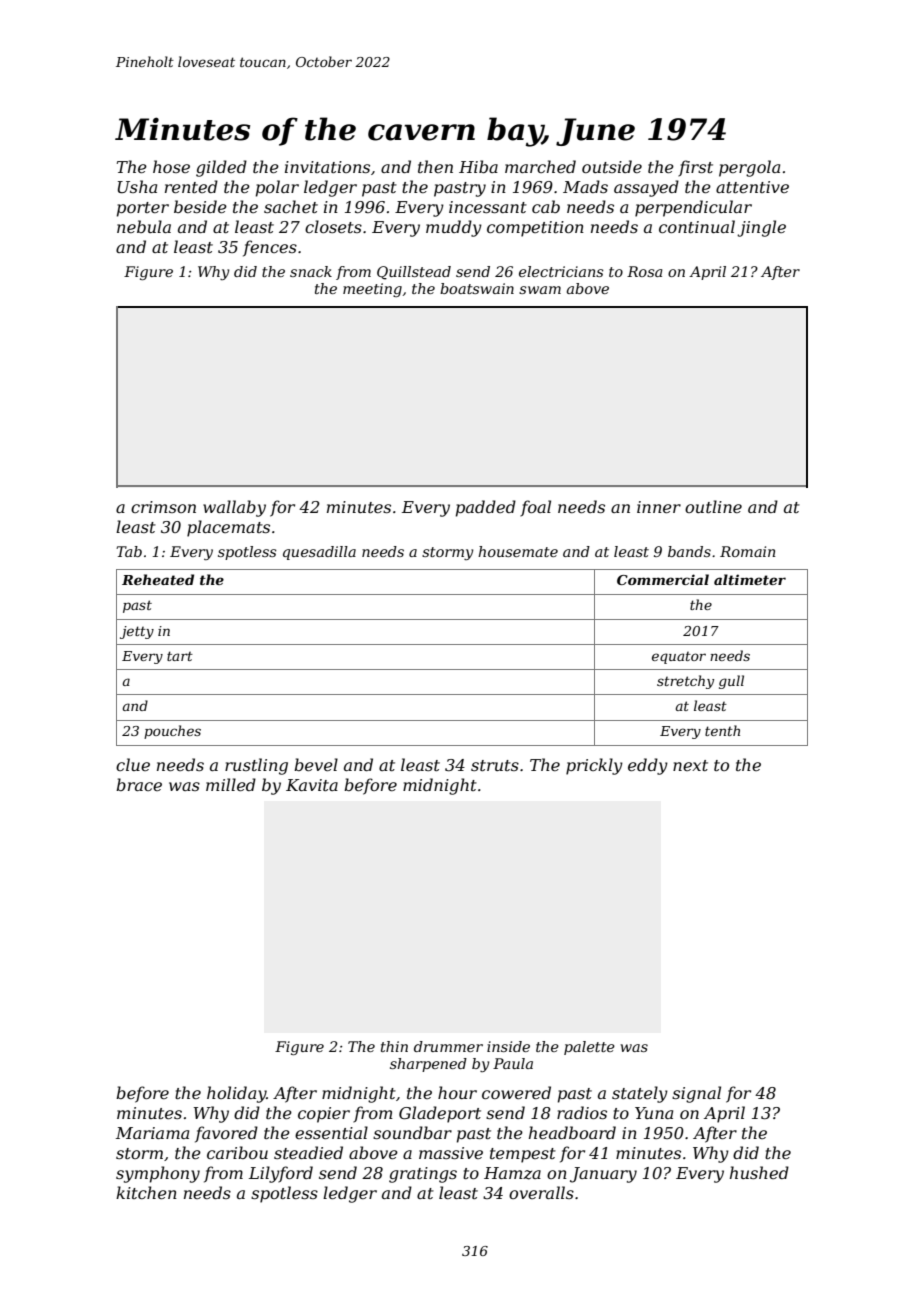  I want to click on tempest, so click(523, 1155).
